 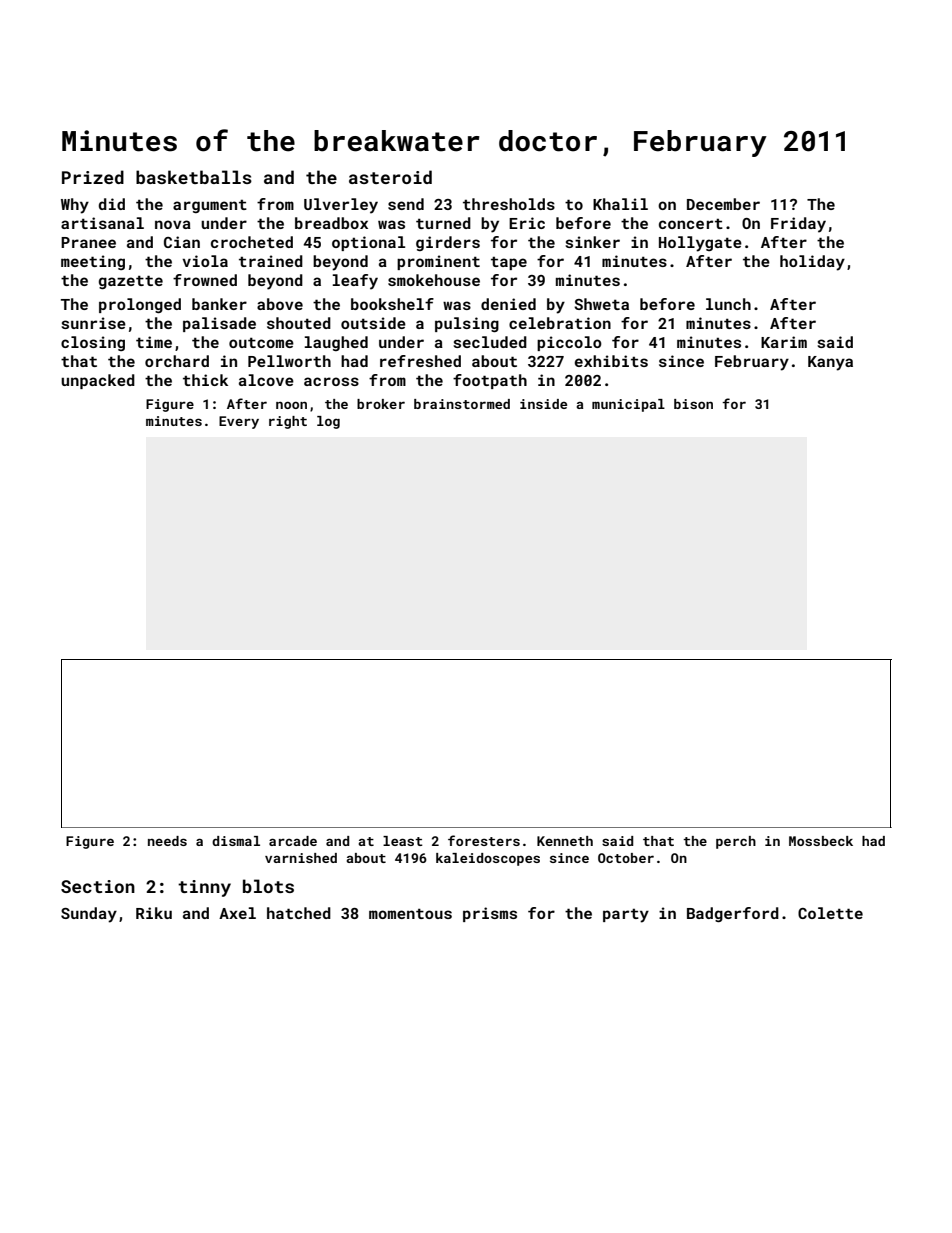 I want to click on Prized, so click(x=93, y=177).
